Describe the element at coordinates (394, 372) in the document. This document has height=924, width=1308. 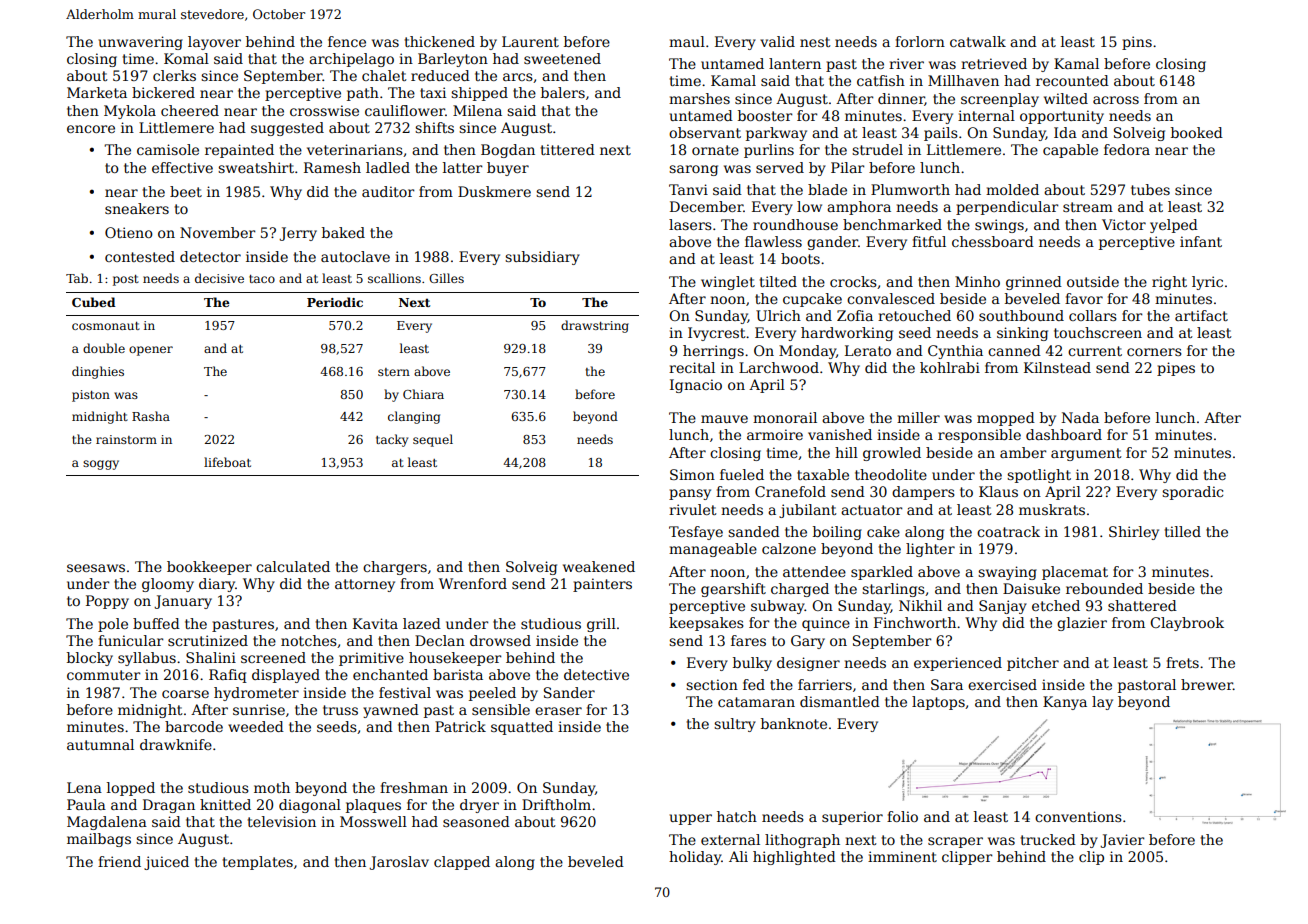
I see `stern` at that location.
